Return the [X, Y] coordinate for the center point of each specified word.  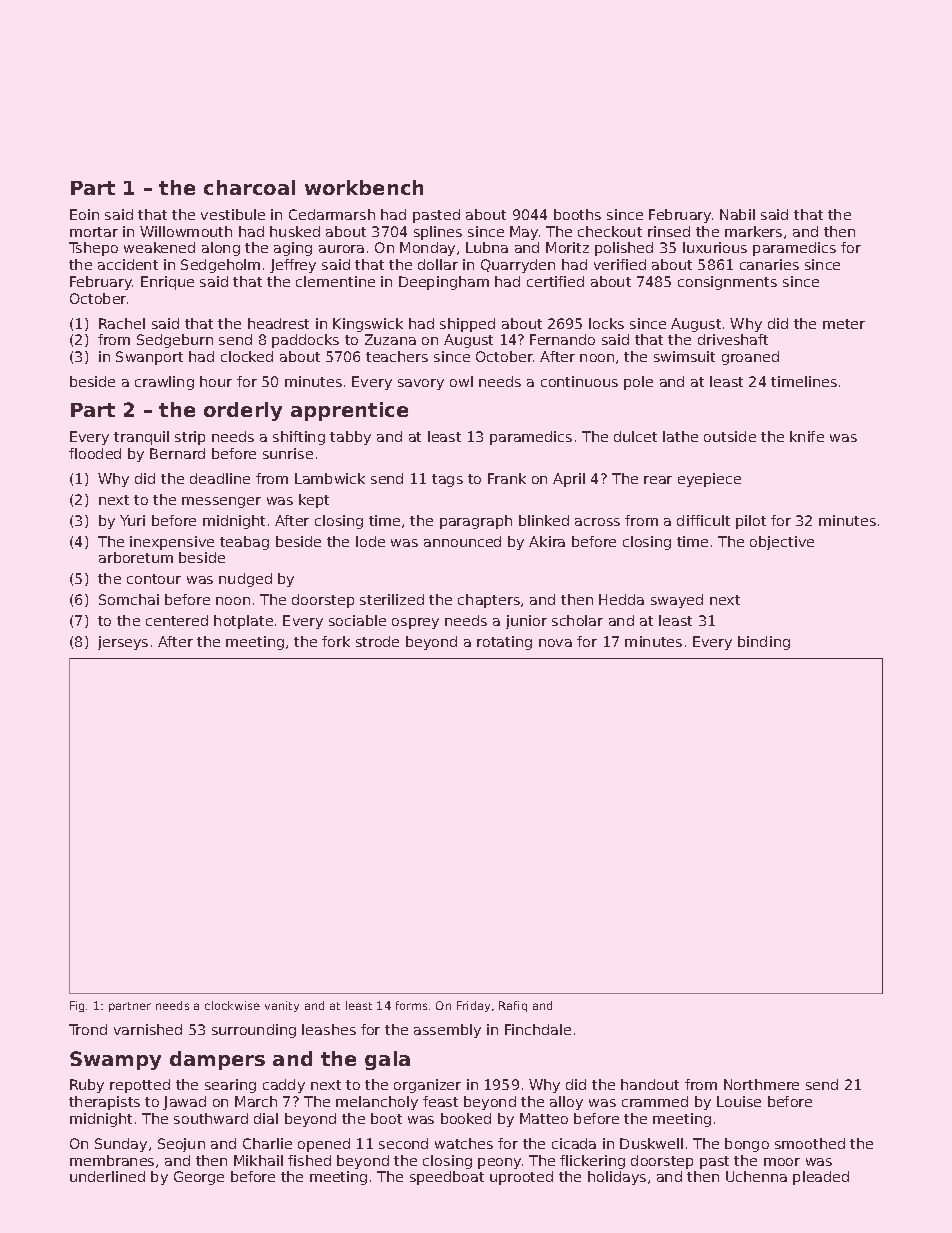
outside [730, 436]
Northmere [761, 1084]
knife [807, 436]
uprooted [521, 1178]
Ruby [87, 1086]
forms [411, 1005]
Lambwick [330, 478]
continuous [579, 381]
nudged [245, 580]
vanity [282, 1006]
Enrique [167, 283]
